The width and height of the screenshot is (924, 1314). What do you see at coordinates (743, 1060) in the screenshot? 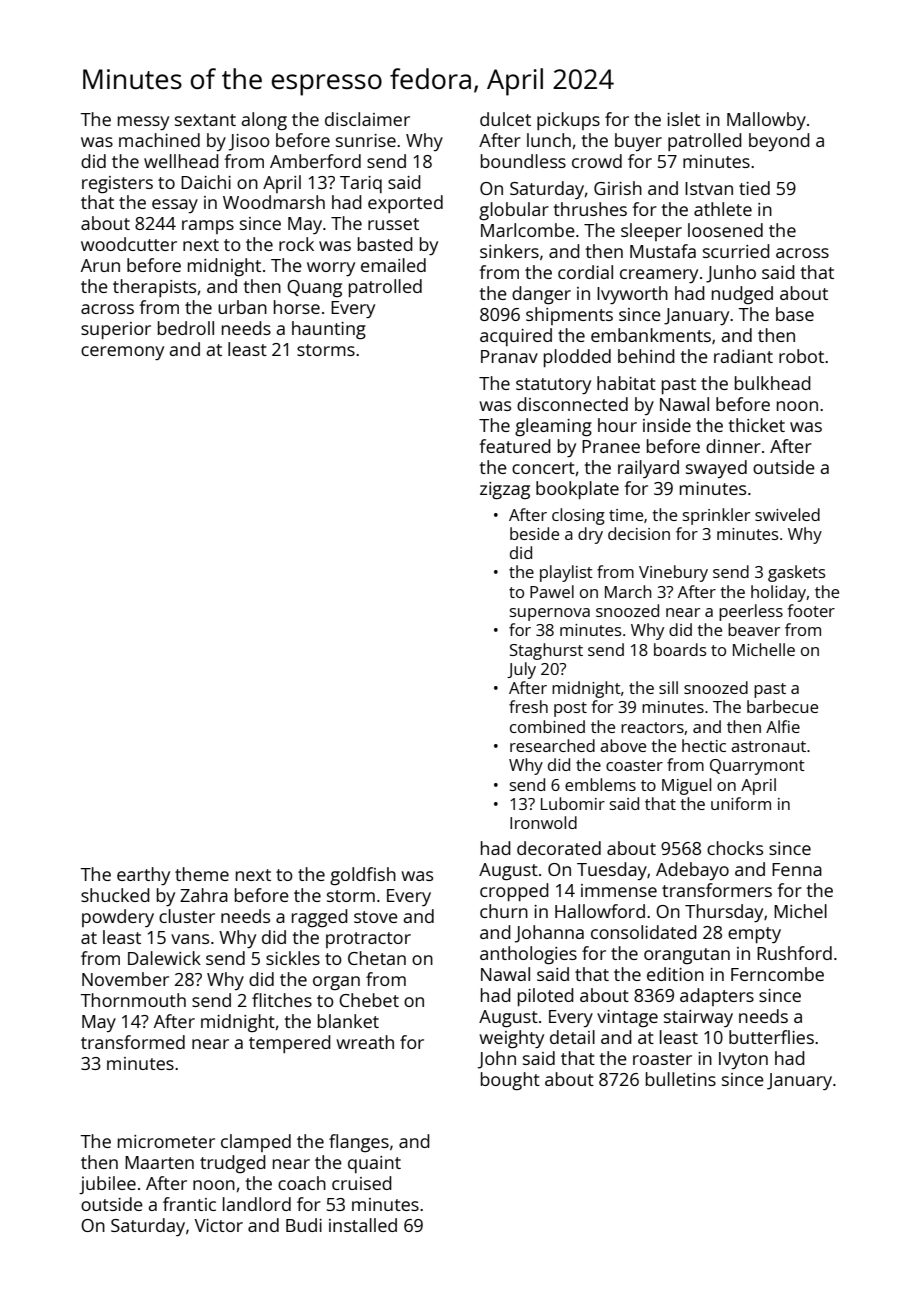
I see `Ivyton` at bounding box center [743, 1060].
